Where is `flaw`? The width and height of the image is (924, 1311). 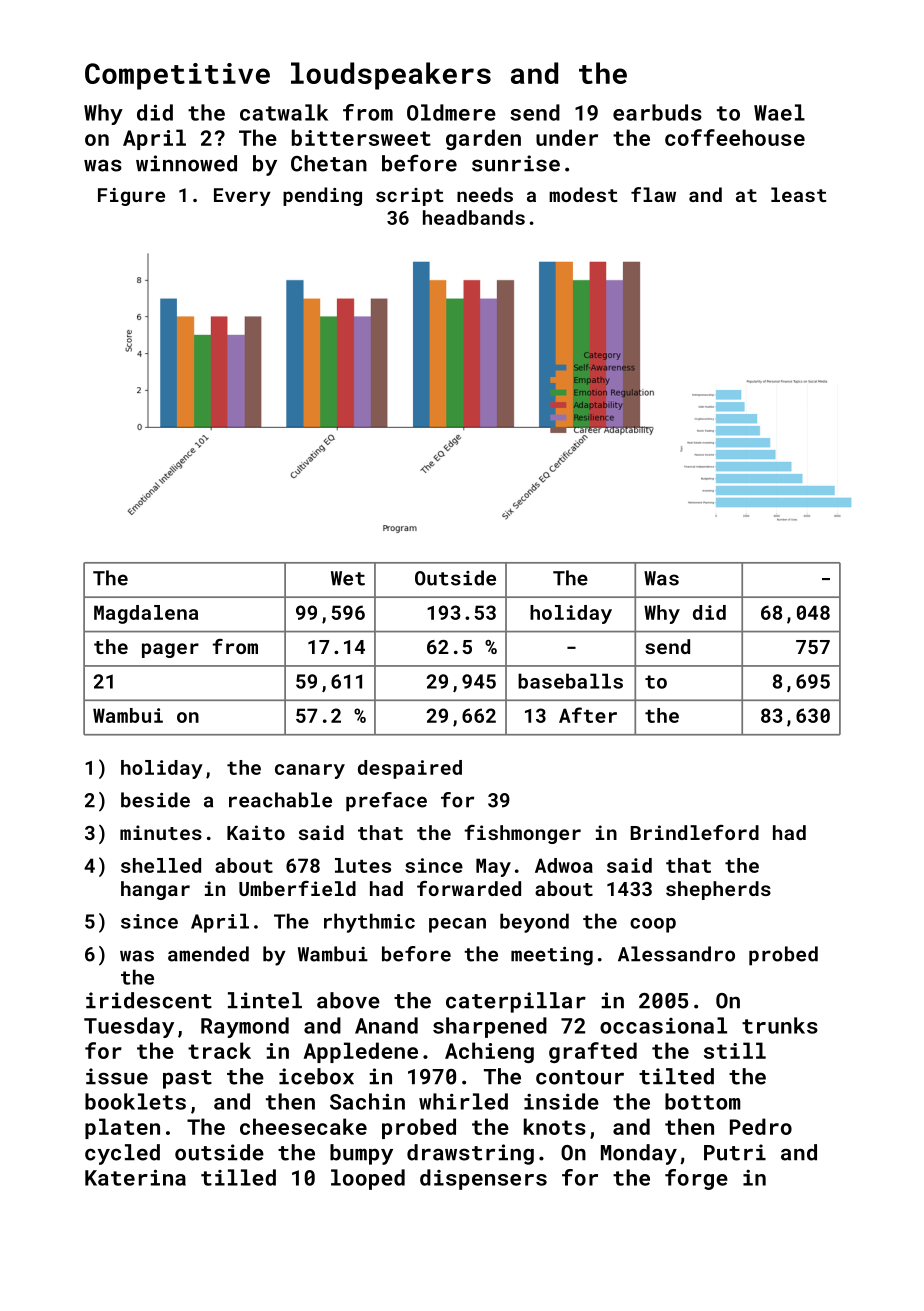
flaw is located at coordinates (653, 194).
